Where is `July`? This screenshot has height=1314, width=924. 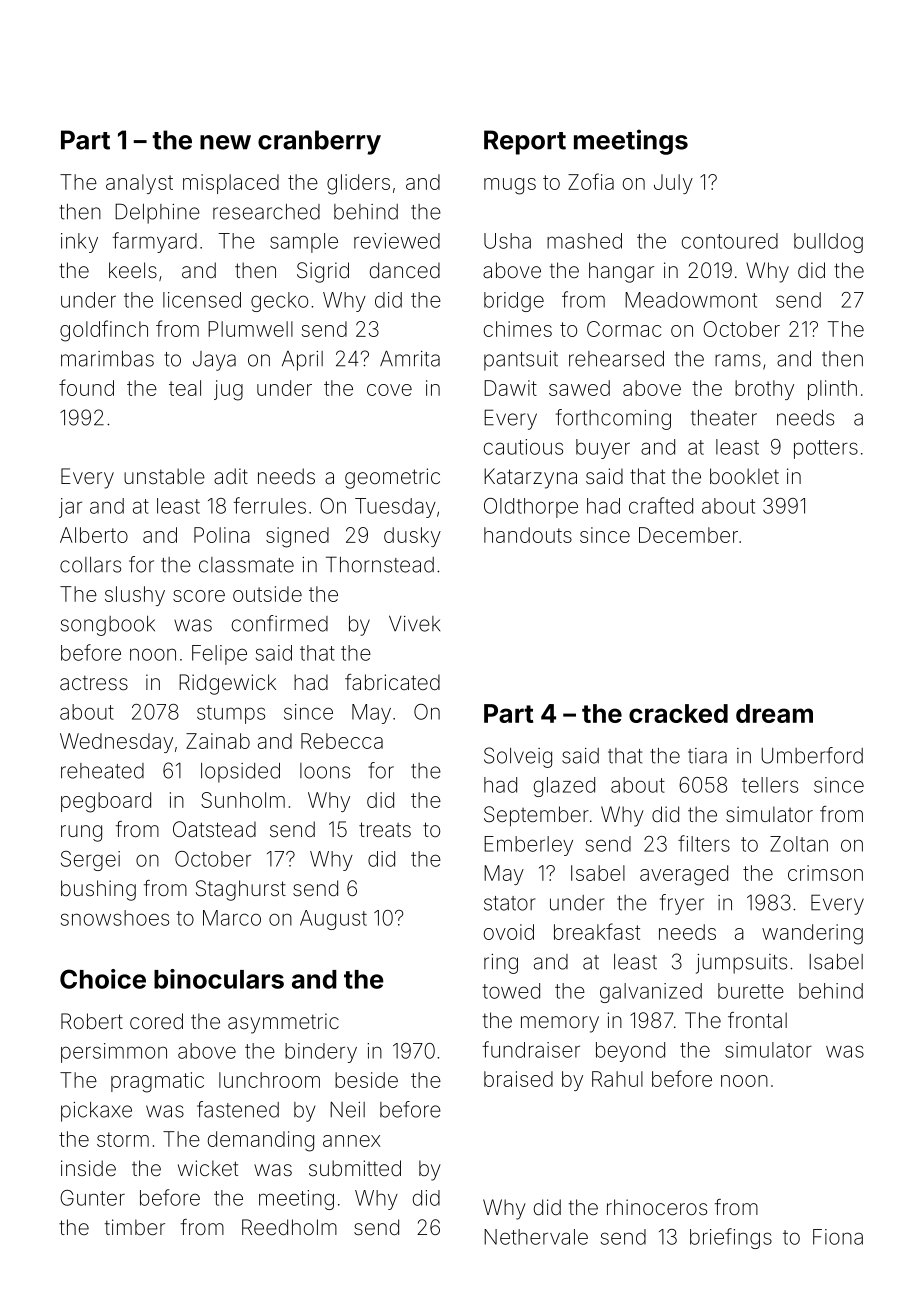
July is located at coordinates (673, 184).
